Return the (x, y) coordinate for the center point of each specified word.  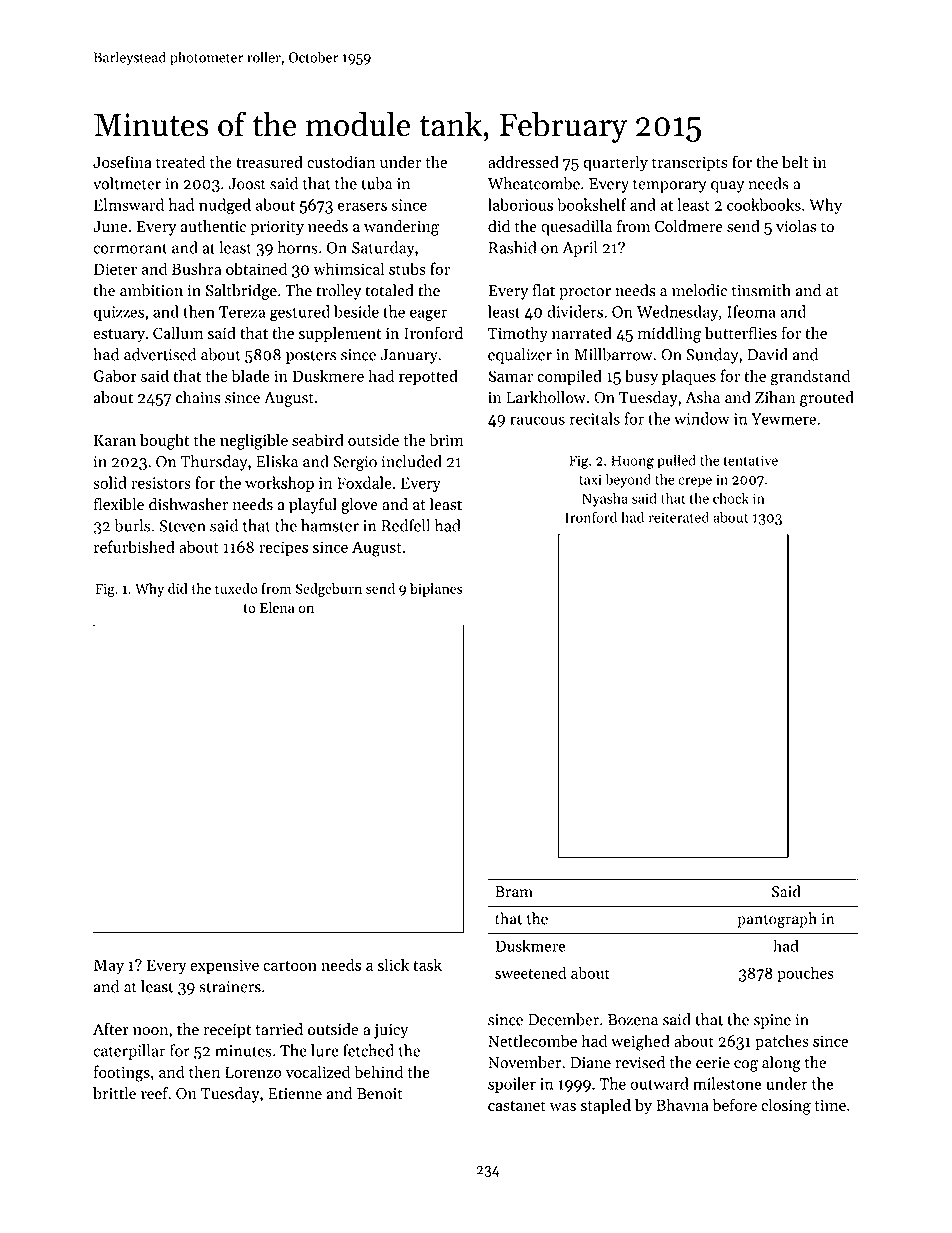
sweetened (530, 972)
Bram (514, 892)
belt (795, 161)
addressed (523, 161)
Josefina (122, 161)
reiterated (679, 517)
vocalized (318, 1071)
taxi (590, 479)
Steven (182, 526)
